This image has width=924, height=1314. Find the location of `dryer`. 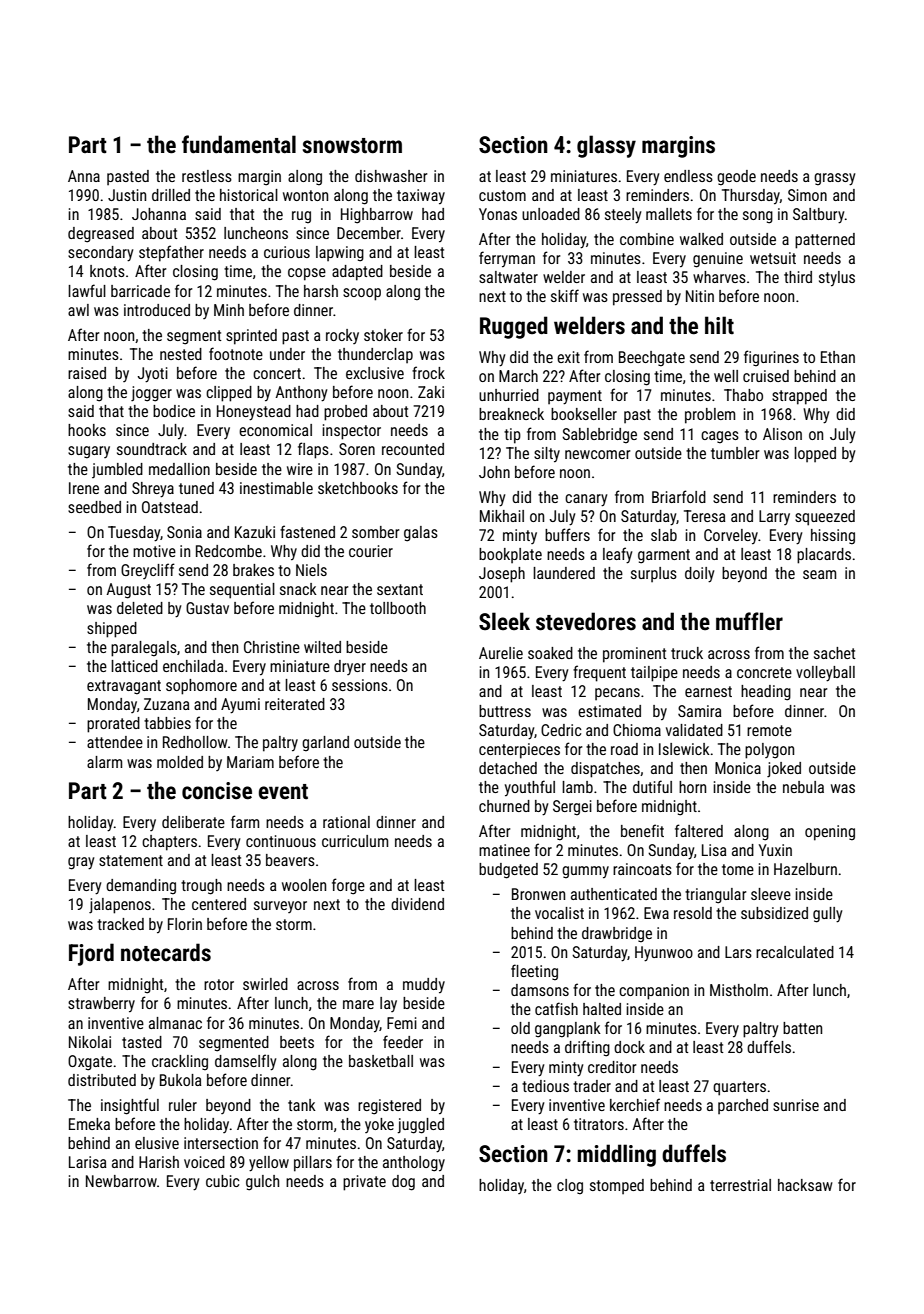

dryer is located at coordinates (350, 667).
